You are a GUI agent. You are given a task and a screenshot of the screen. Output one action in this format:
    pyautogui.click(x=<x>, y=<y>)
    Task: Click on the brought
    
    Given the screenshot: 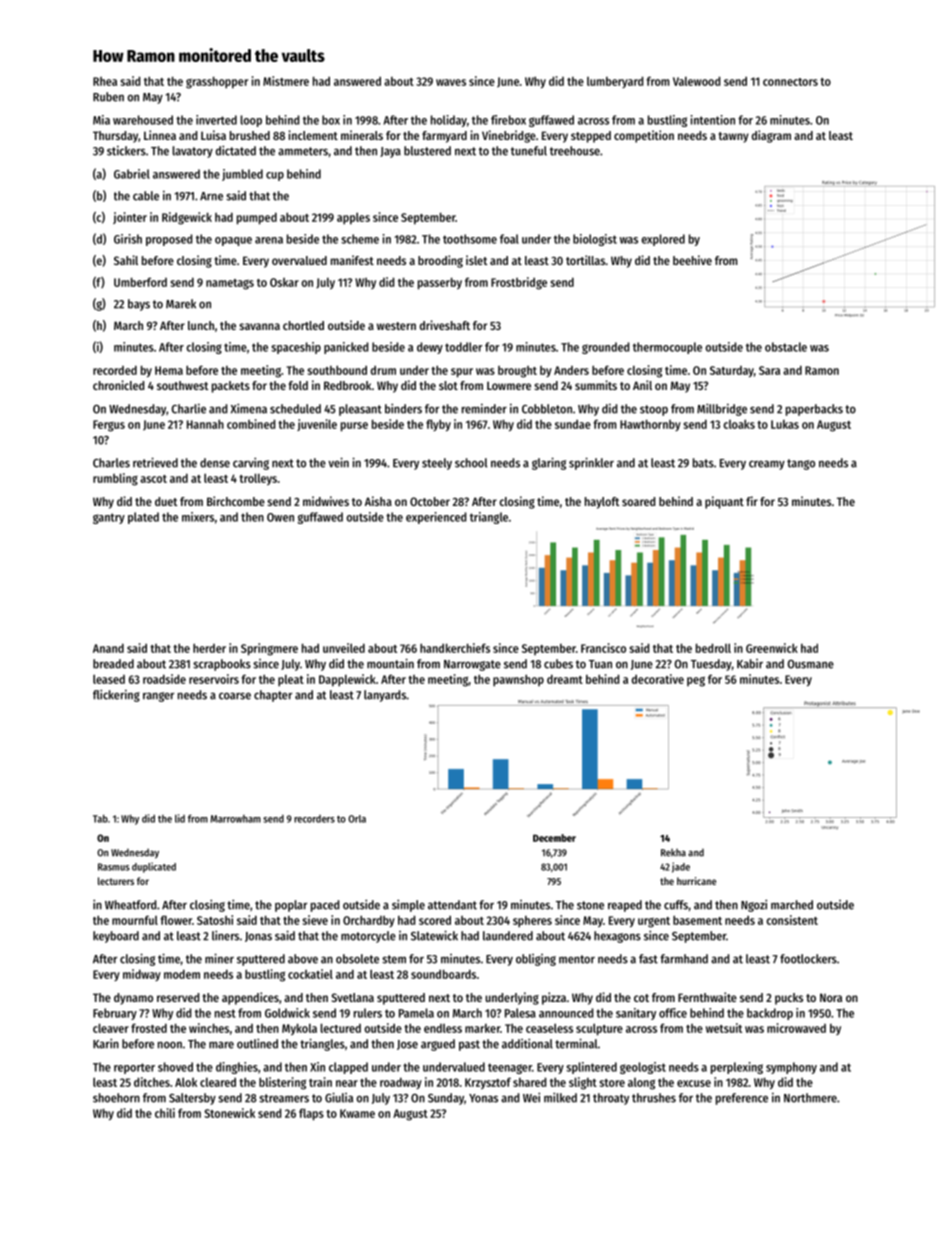 What is the action you would take?
    pyautogui.click(x=517, y=372)
